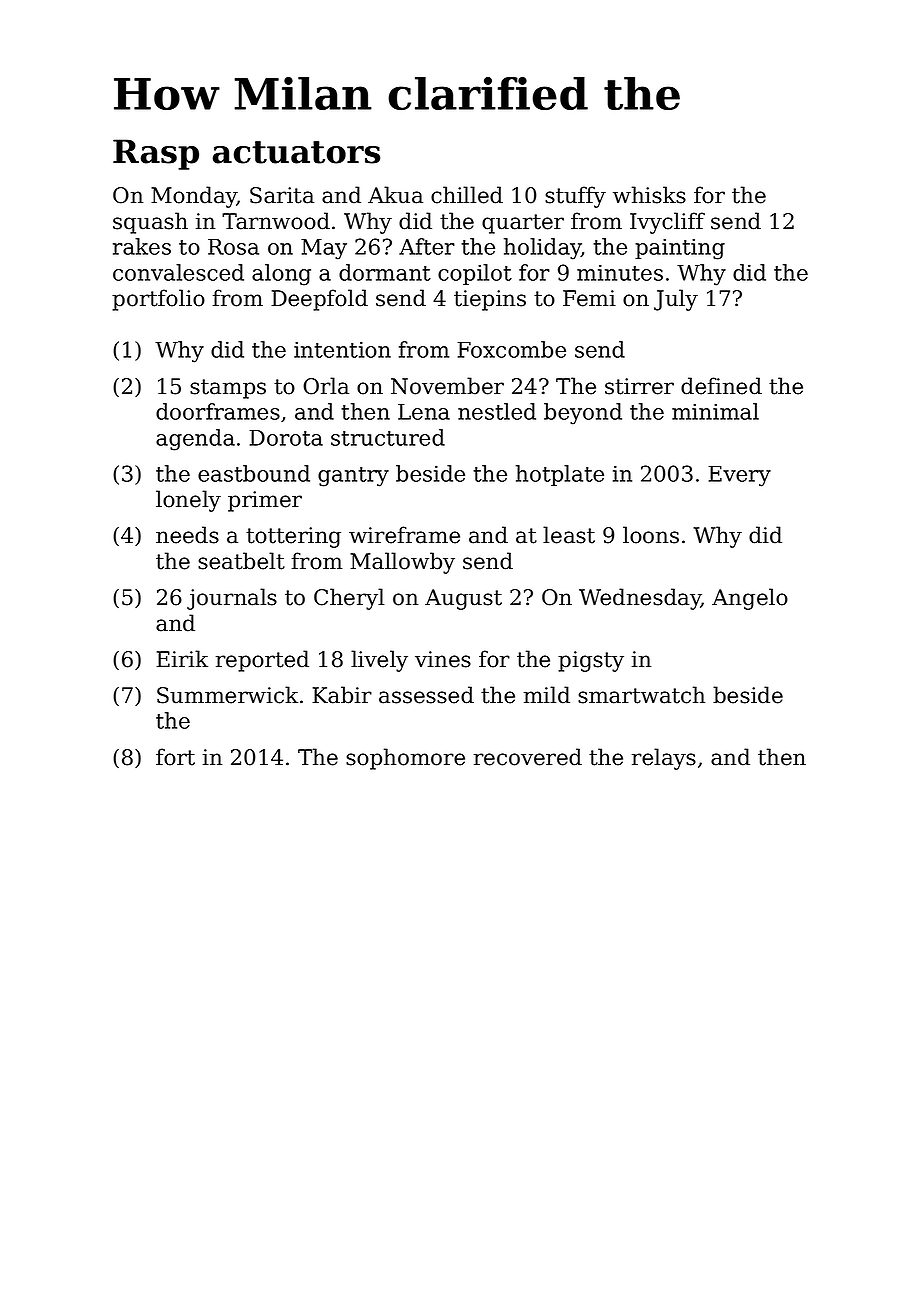  Describe the element at coordinates (721, 386) in the screenshot. I see `defined` at that location.
